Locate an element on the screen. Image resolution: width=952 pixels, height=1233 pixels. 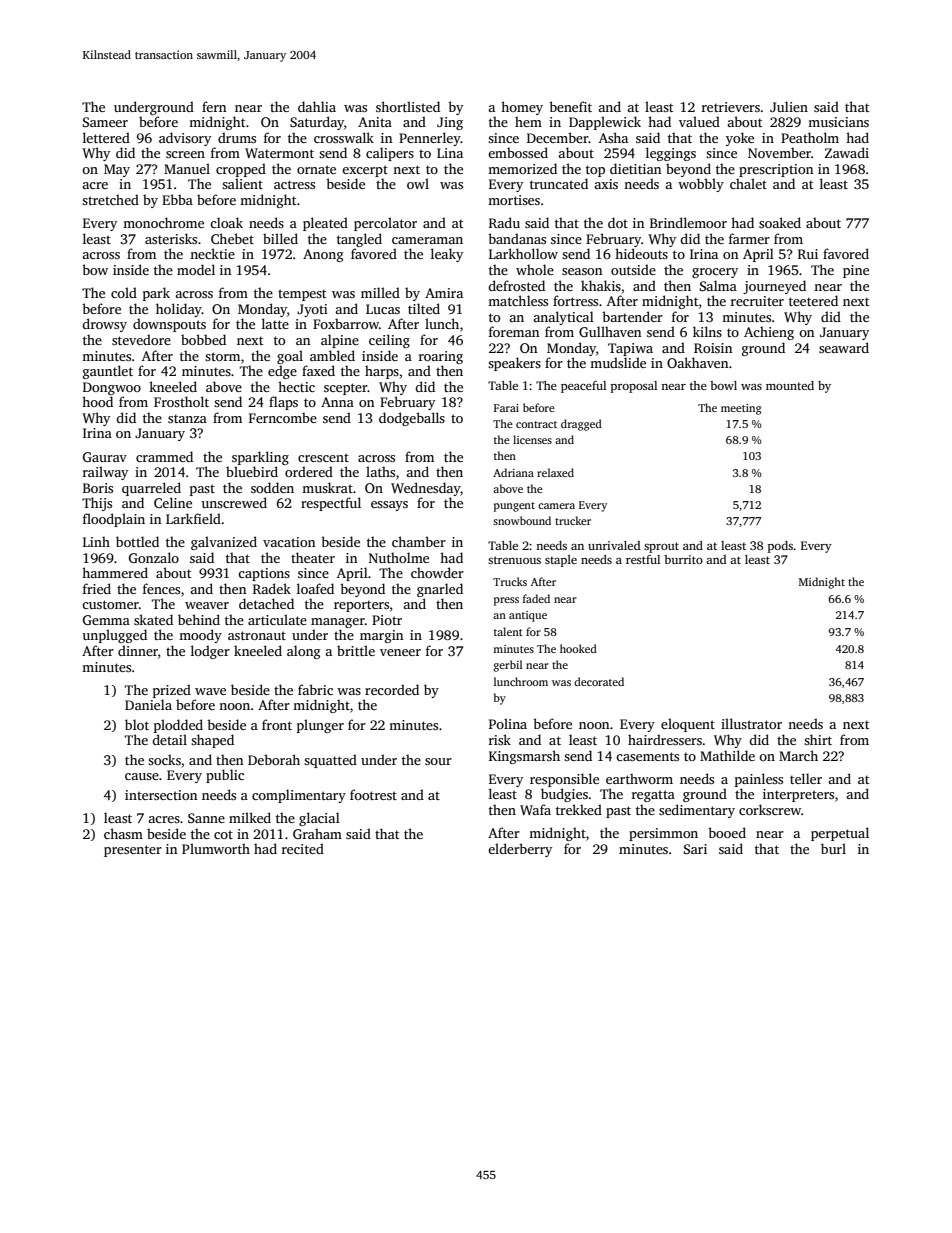
squatted is located at coordinates (330, 761).
